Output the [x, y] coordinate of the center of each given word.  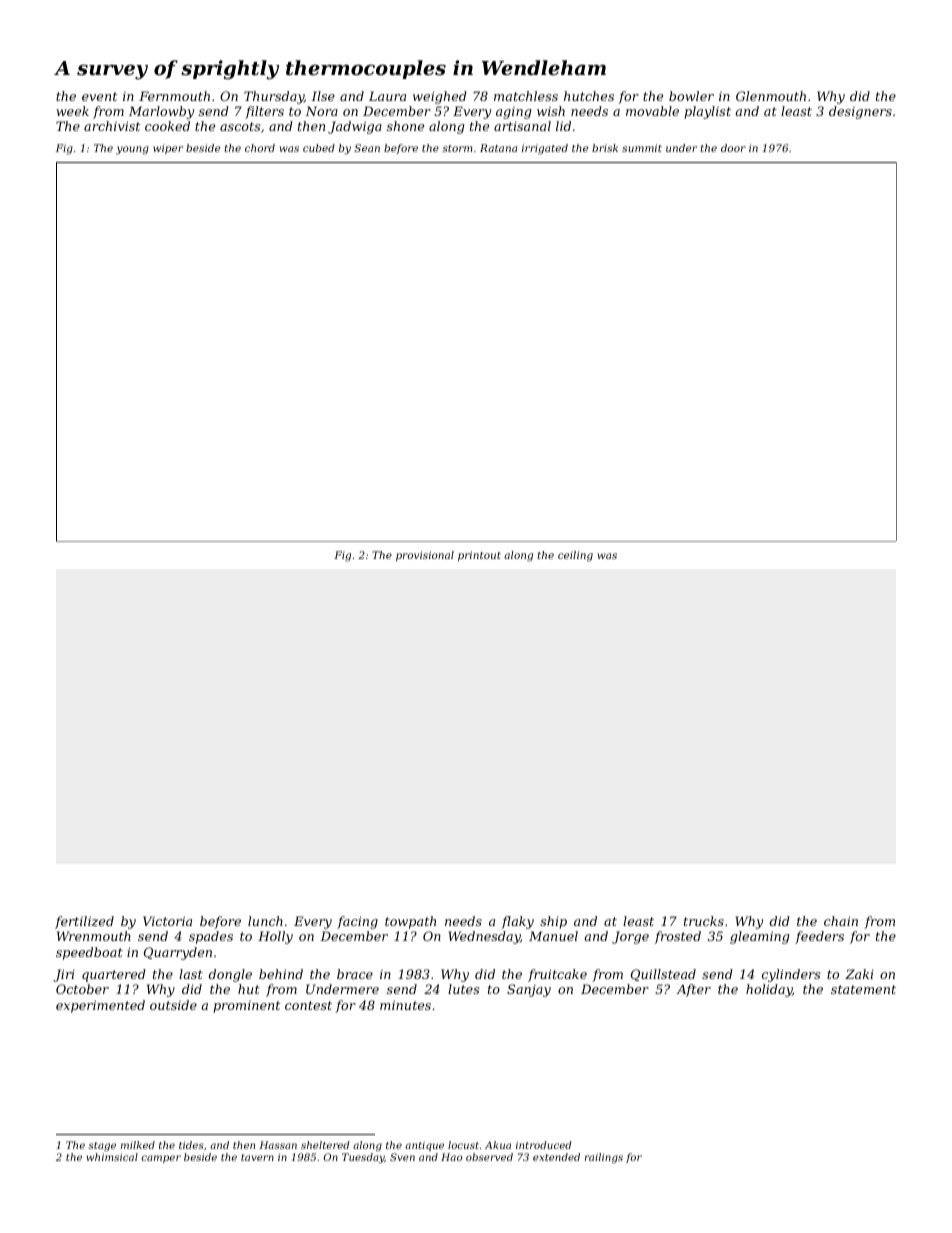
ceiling [575, 556]
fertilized [84, 922]
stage [102, 1146]
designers [860, 112]
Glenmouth [771, 96]
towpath [410, 922]
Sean [367, 148]
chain [841, 921]
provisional [425, 556]
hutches [589, 96]
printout [479, 556]
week [72, 111]
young [132, 150]
